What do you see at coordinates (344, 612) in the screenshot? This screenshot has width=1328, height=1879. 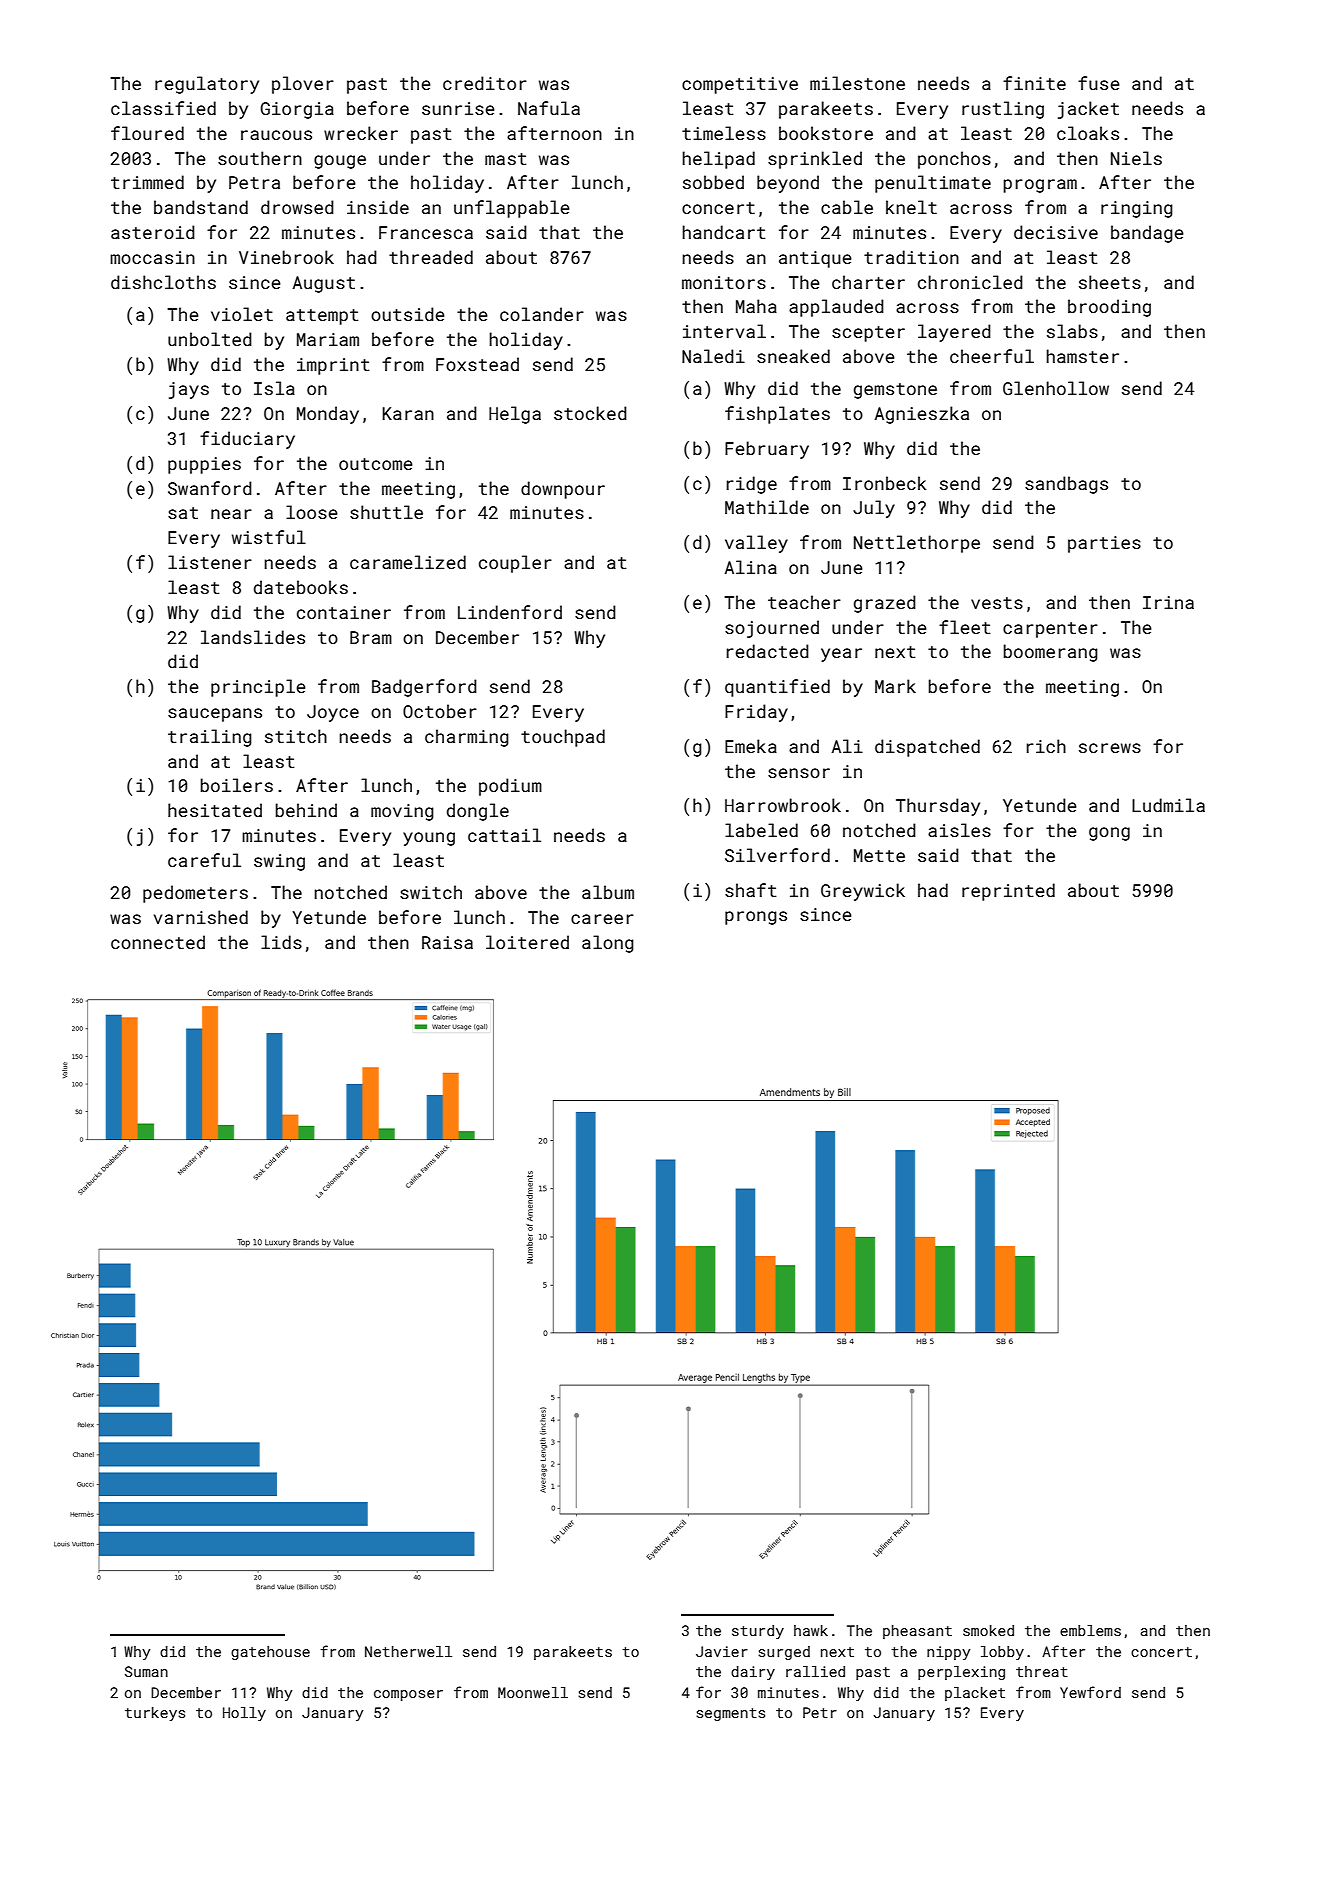 I see `container` at bounding box center [344, 612].
